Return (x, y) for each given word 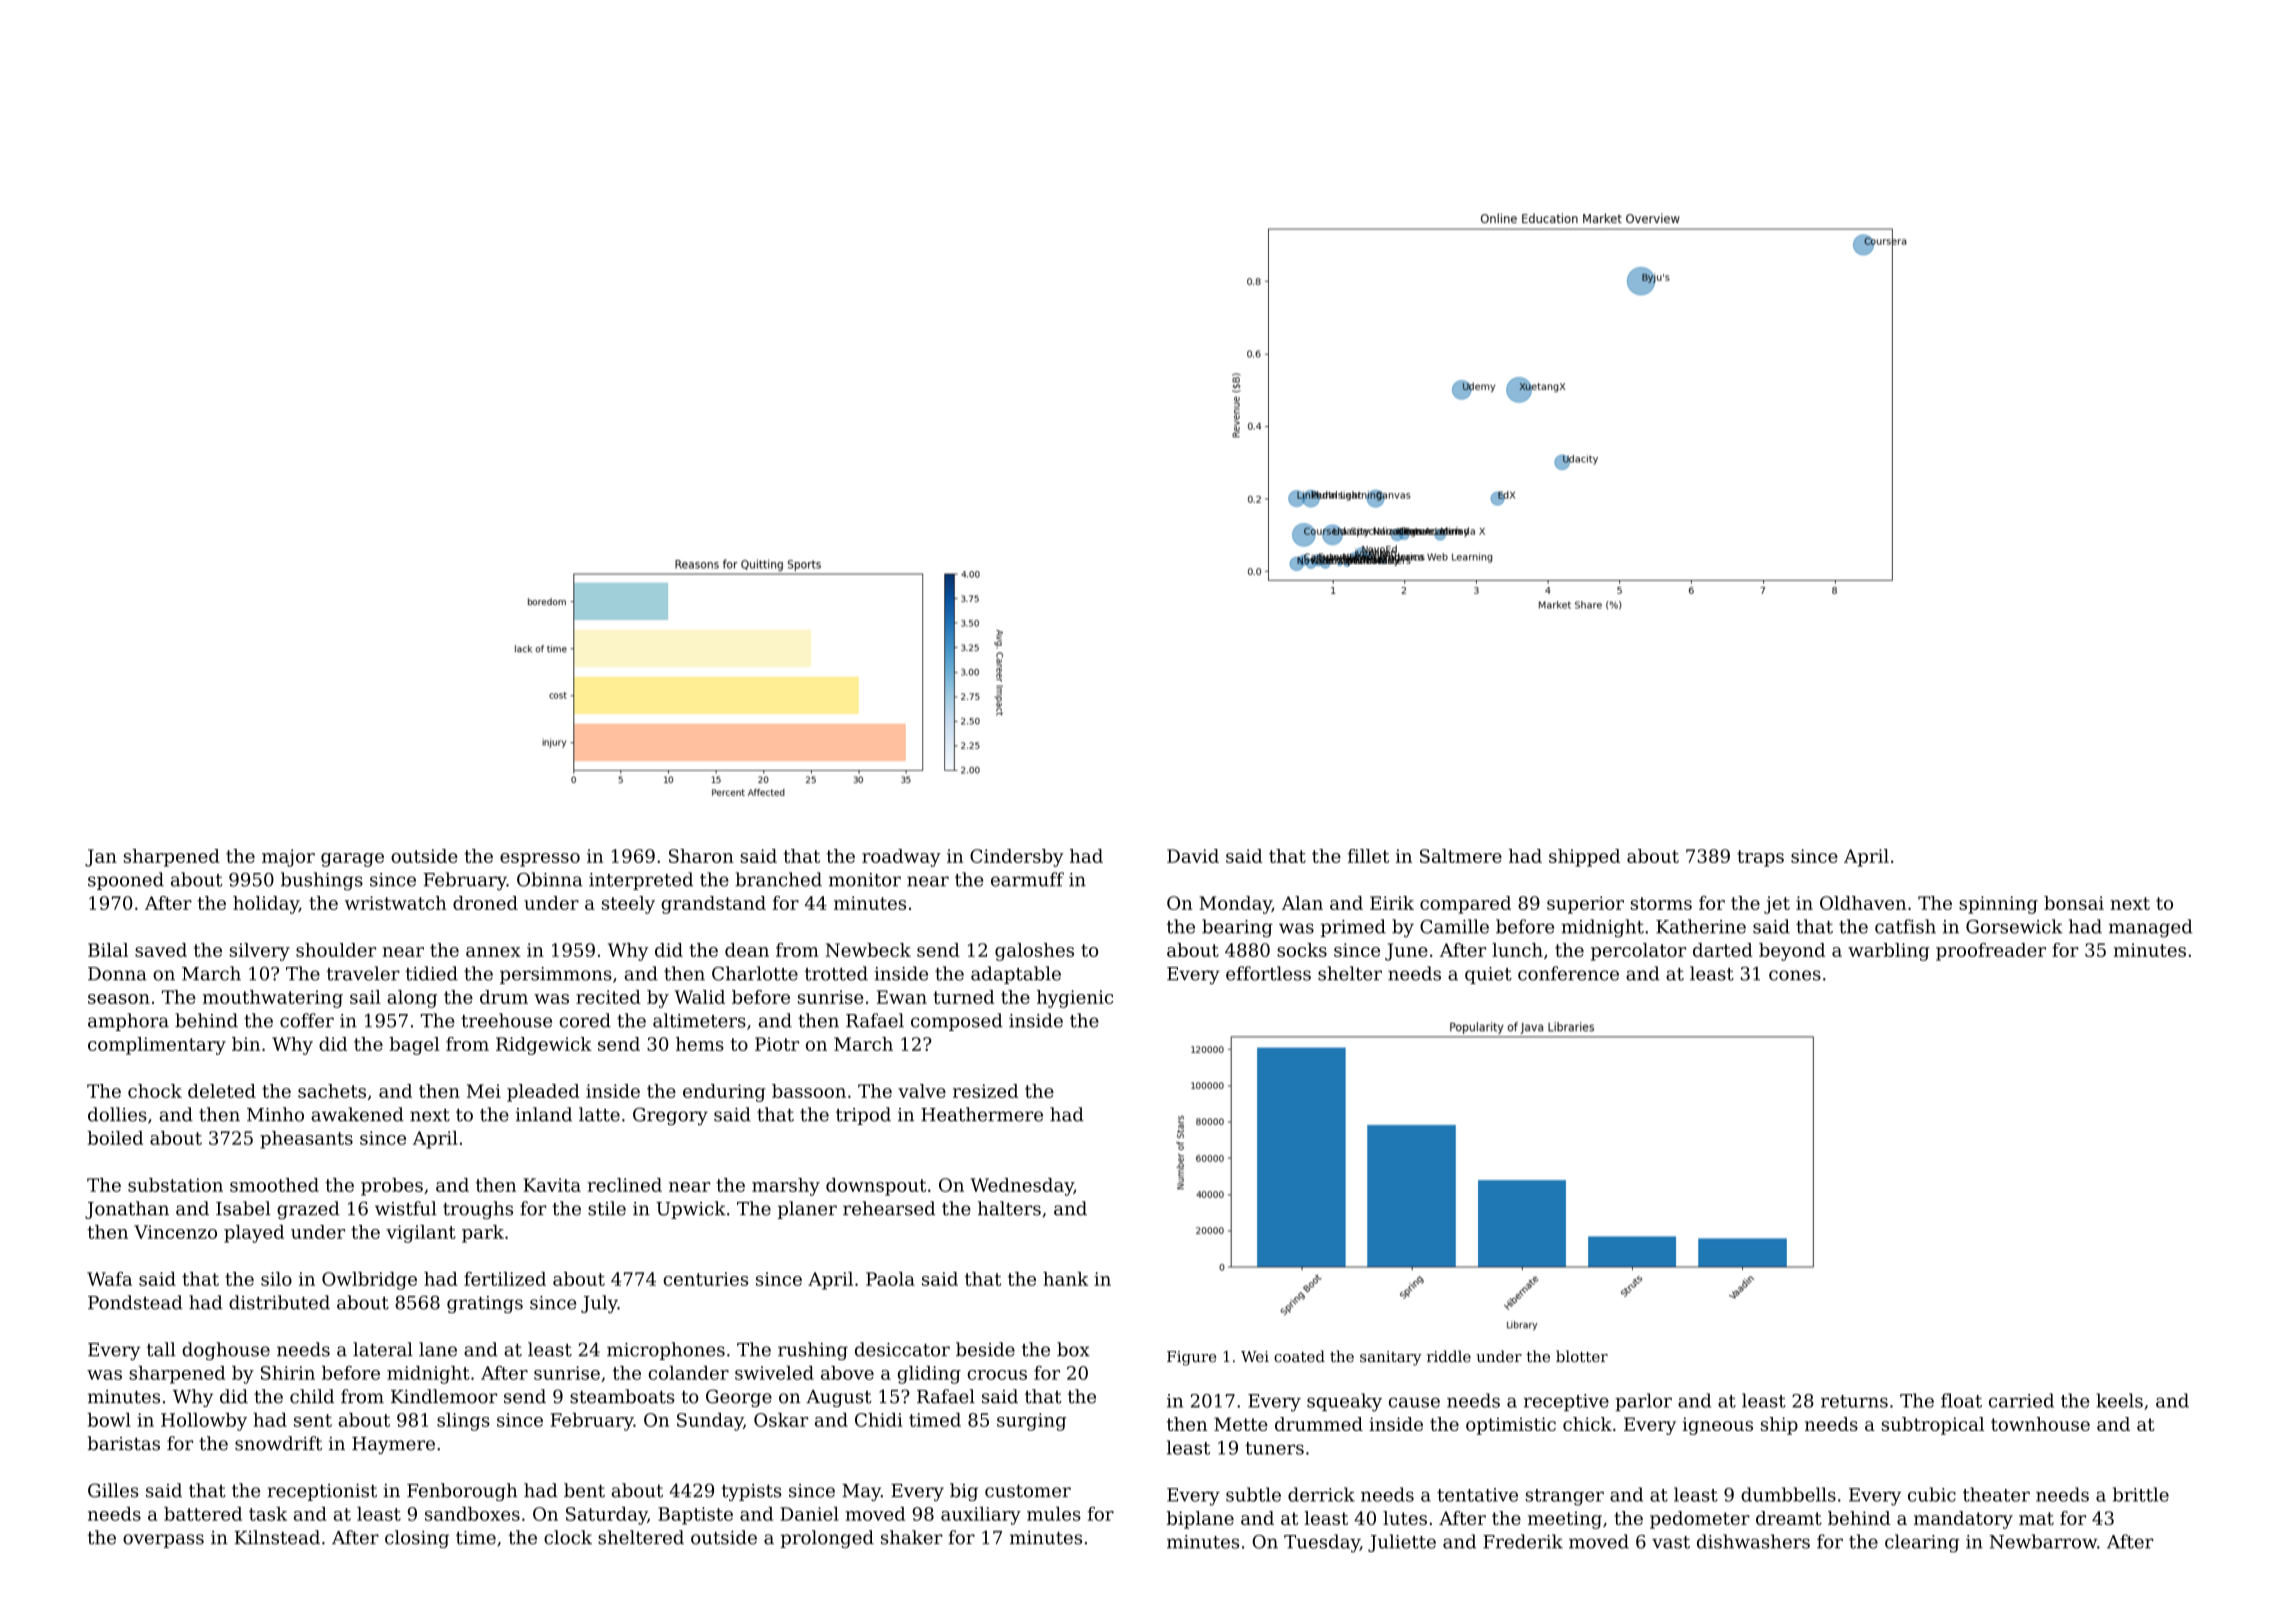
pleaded (543, 1093)
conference (1568, 973)
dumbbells (1788, 1494)
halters (1009, 1208)
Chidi (879, 1420)
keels (2119, 1400)
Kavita (552, 1185)
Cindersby (1017, 858)
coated (1299, 1356)
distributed (279, 1302)
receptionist (322, 1492)
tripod (863, 1116)
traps (1760, 858)
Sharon (701, 856)
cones (1795, 975)
